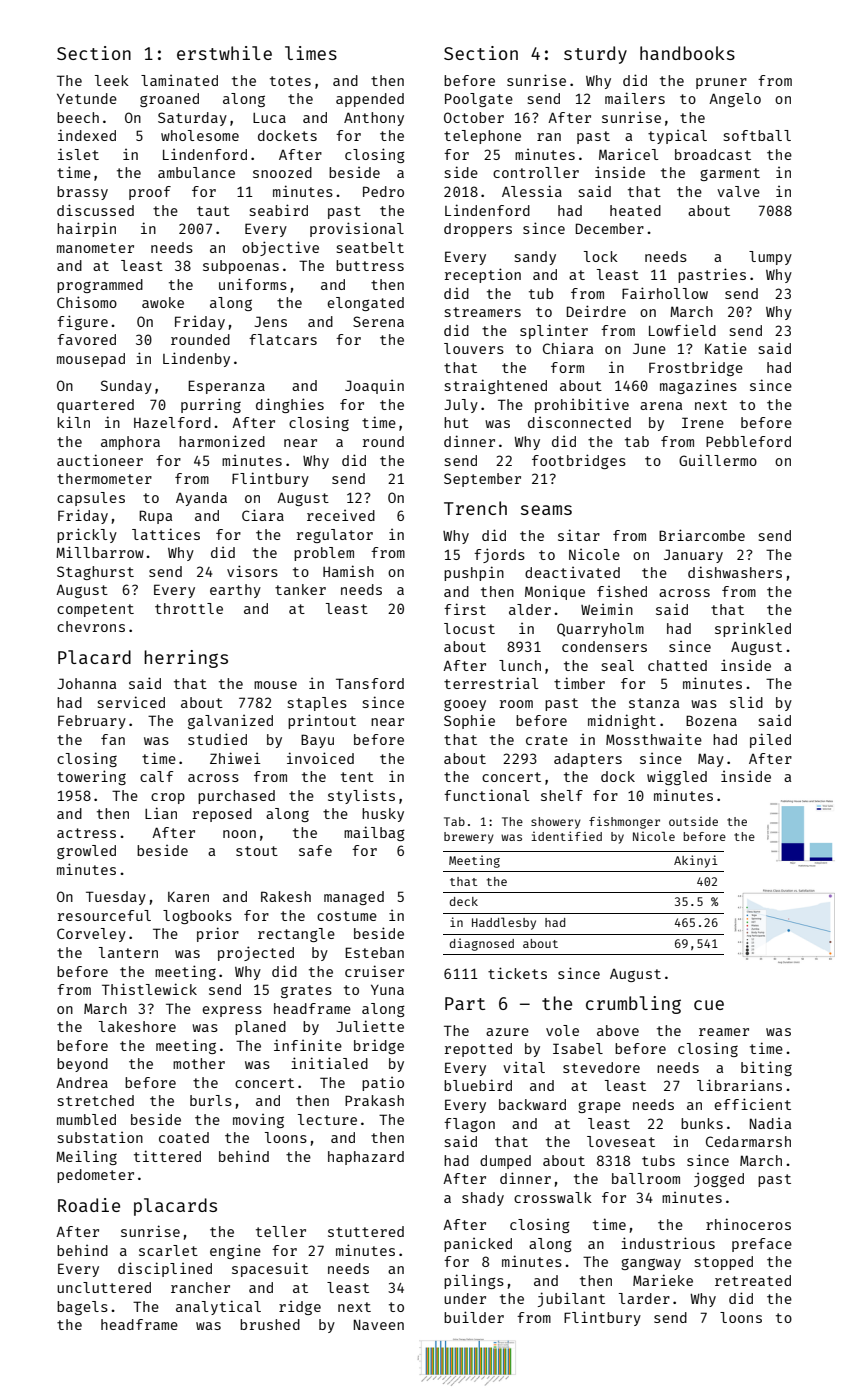 Image resolution: width=849 pixels, height=1400 pixels. What do you see at coordinates (150, 193) in the screenshot?
I see `proof` at bounding box center [150, 193].
